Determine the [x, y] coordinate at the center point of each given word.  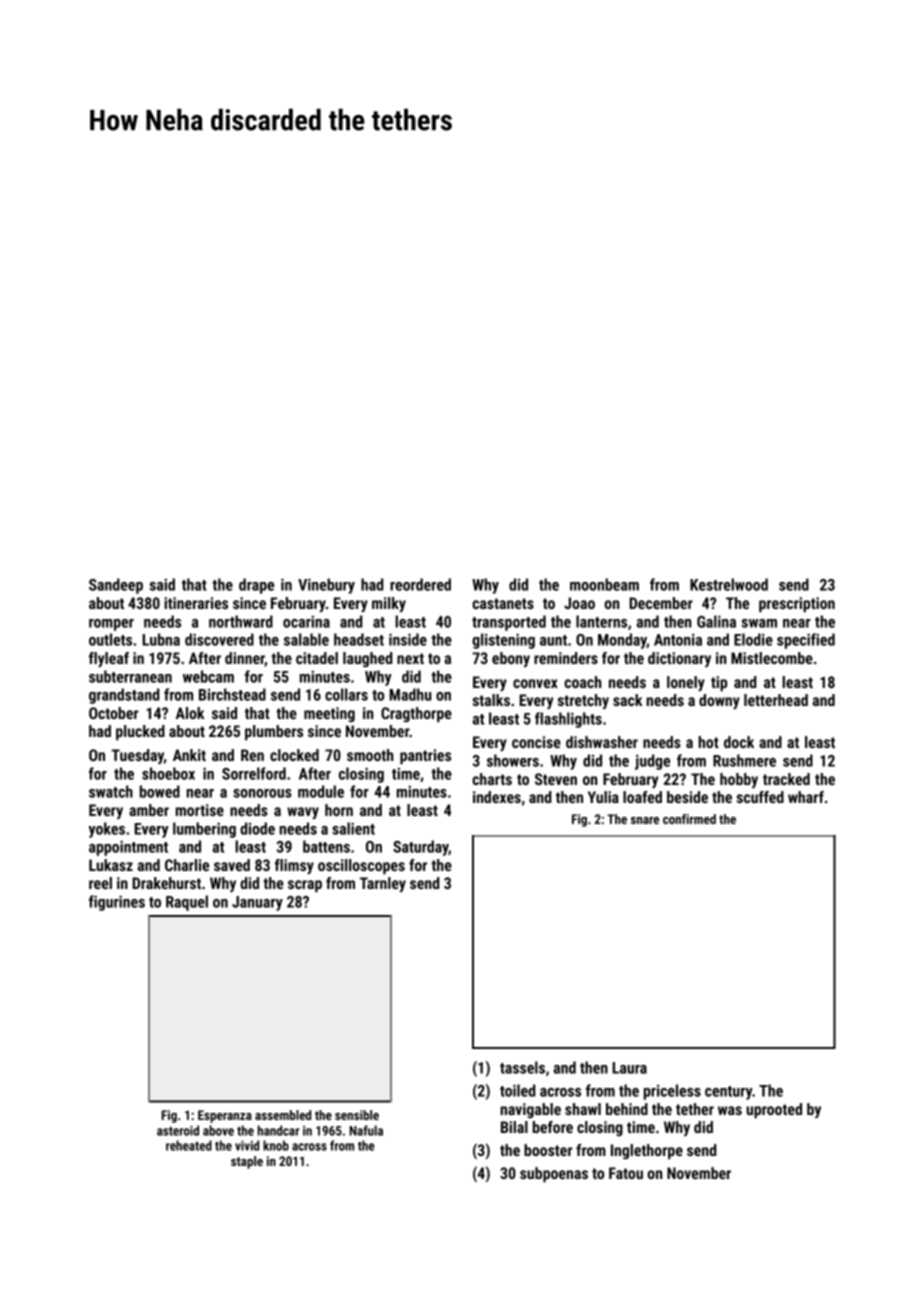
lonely [686, 683]
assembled [283, 1115]
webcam [208, 676]
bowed [160, 791]
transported [509, 623]
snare [645, 820]
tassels [522, 1067]
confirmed [689, 819]
